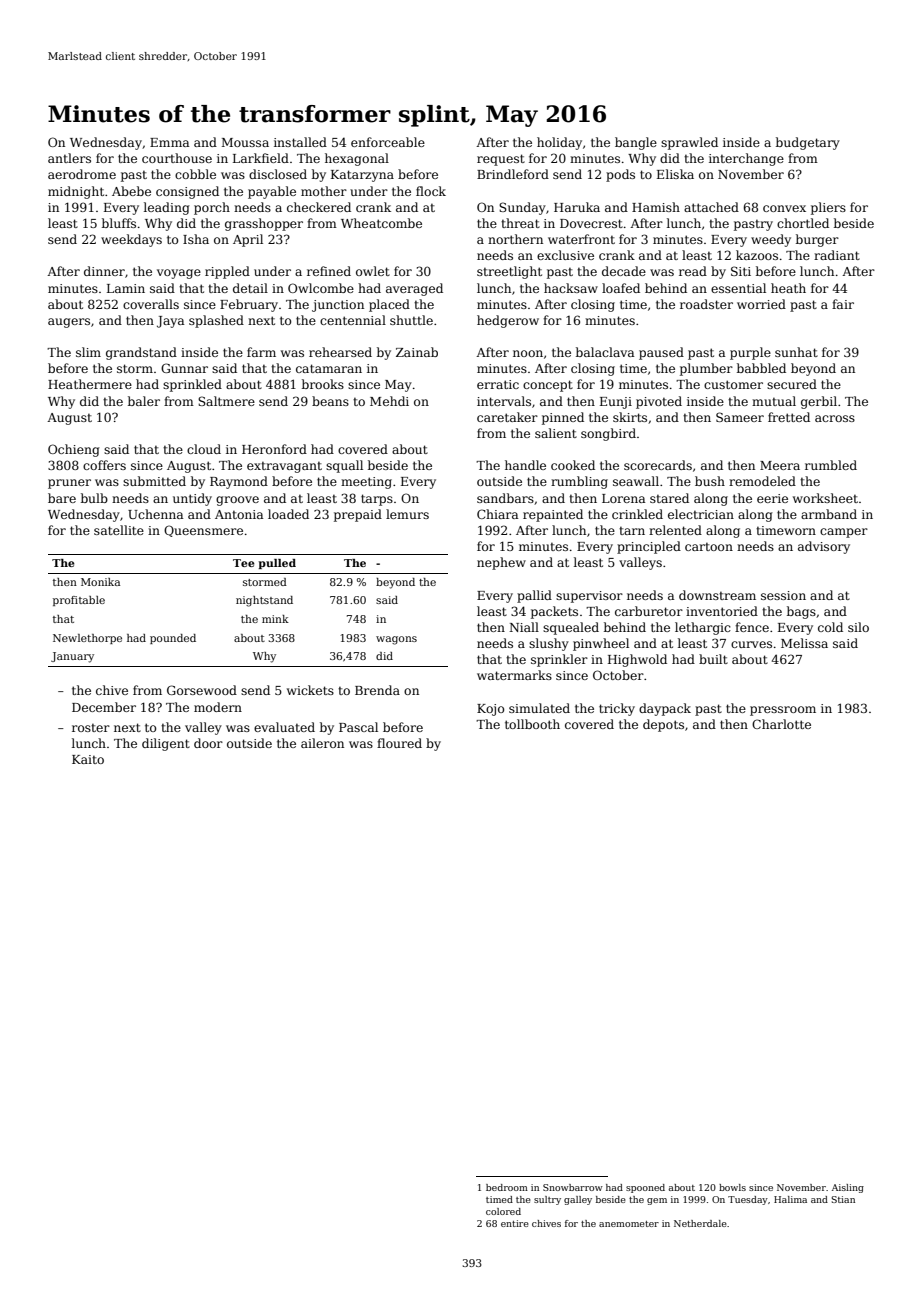  What do you see at coordinates (663, 725) in the screenshot?
I see `depots` at bounding box center [663, 725].
